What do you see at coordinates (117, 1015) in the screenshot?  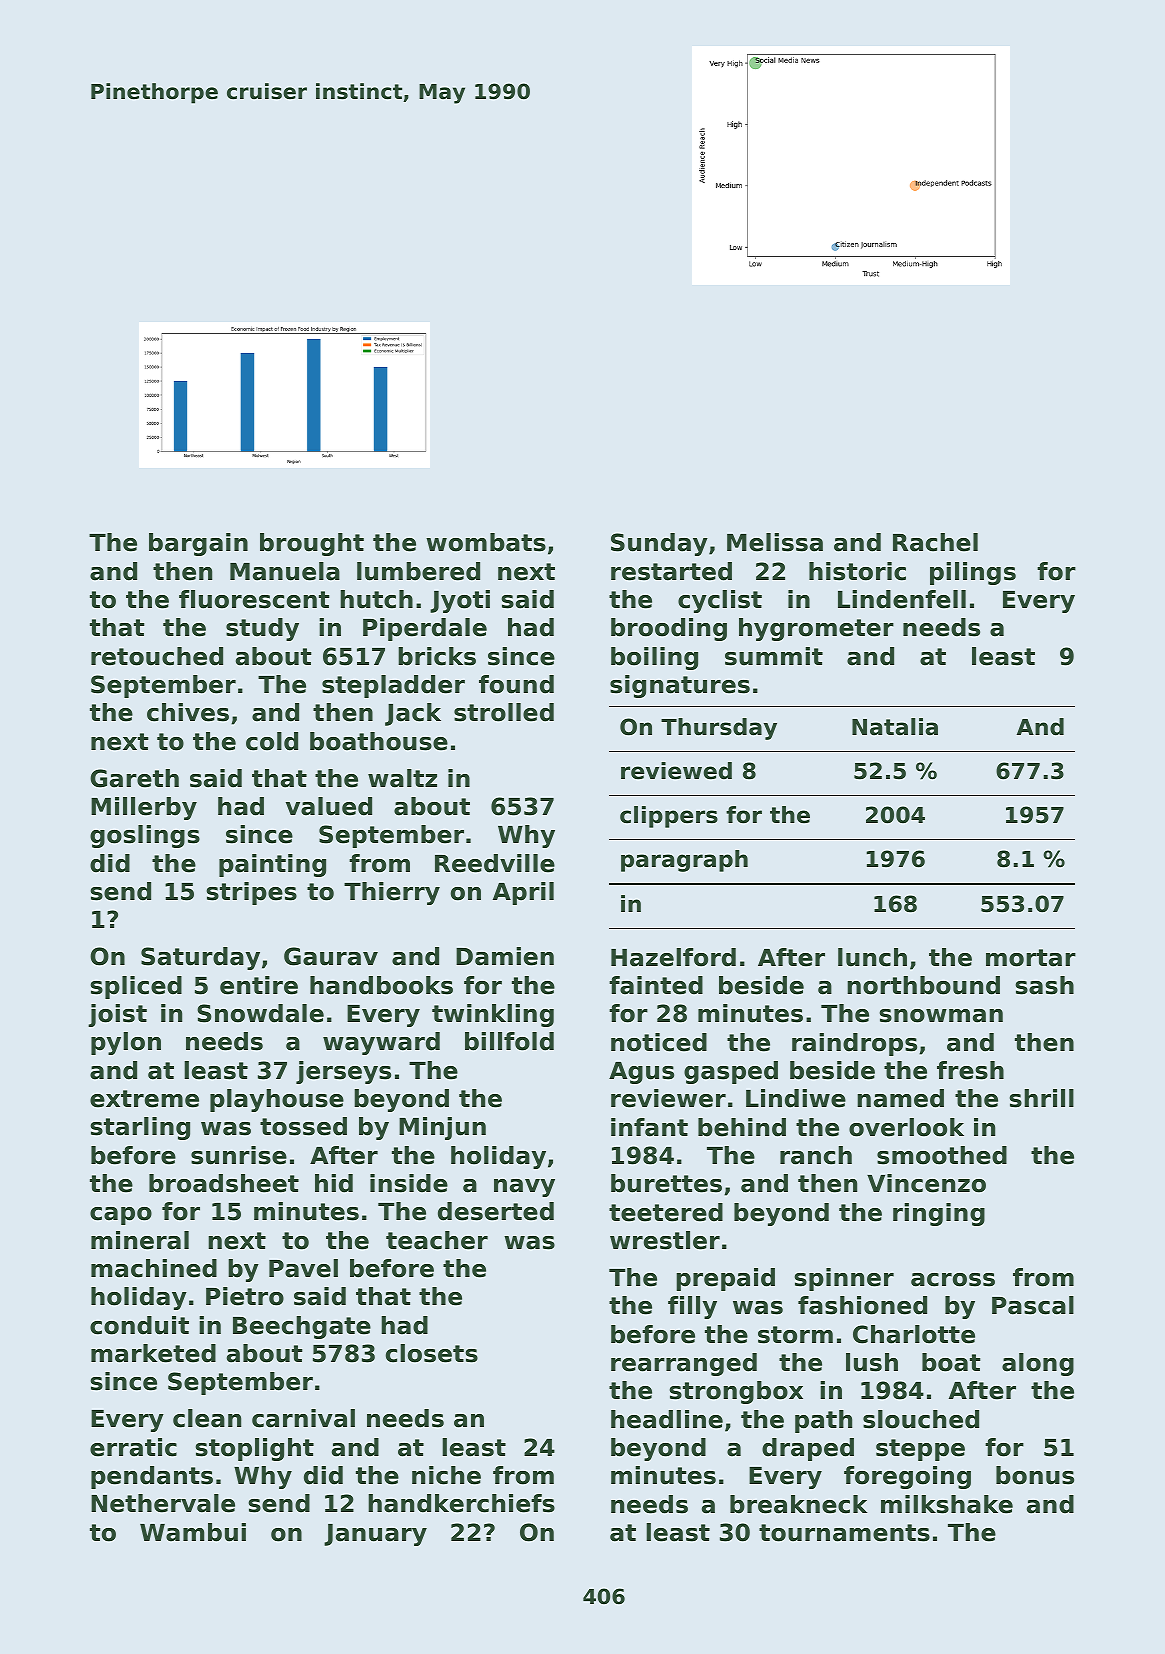 I see `joist` at bounding box center [117, 1015].
